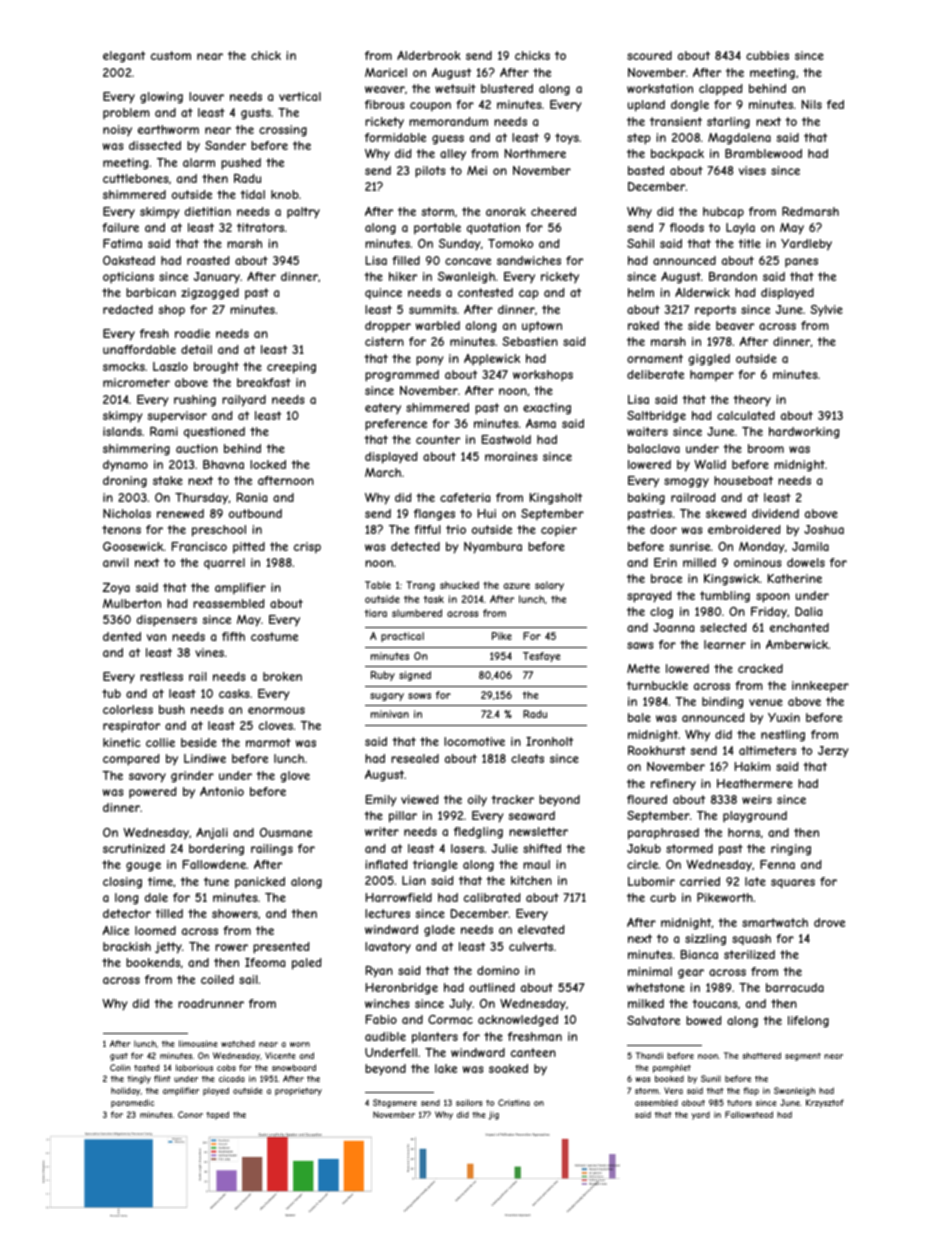 The width and height of the image is (952, 1233). I want to click on Alderbrook, so click(429, 55).
